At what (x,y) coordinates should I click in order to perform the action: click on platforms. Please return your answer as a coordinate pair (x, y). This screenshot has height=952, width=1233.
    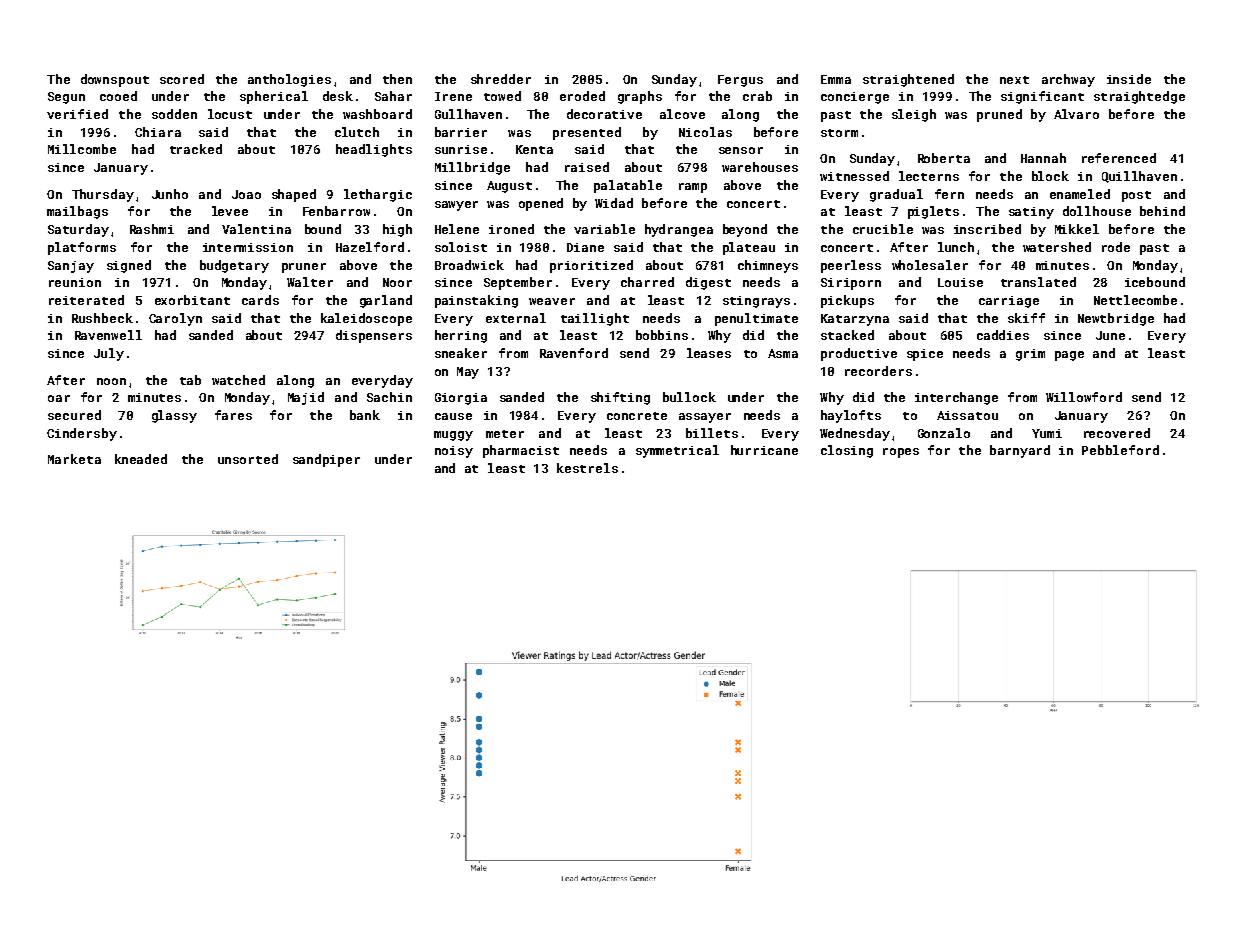
    Looking at the image, I should click on (82, 248).
